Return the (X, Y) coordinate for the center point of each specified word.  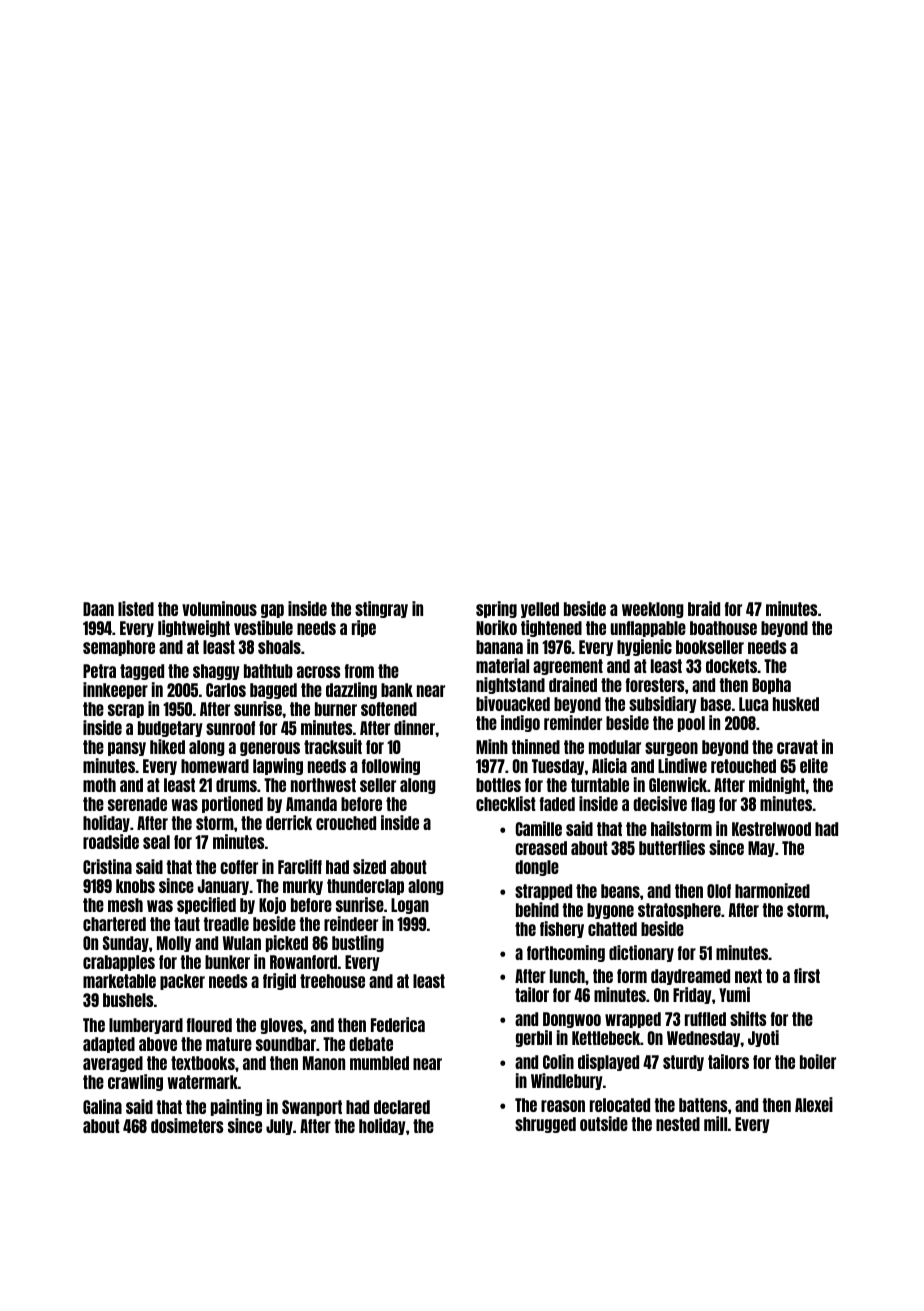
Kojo (272, 905)
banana (499, 647)
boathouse (723, 628)
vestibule (263, 627)
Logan (410, 906)
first (807, 975)
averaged (113, 1064)
